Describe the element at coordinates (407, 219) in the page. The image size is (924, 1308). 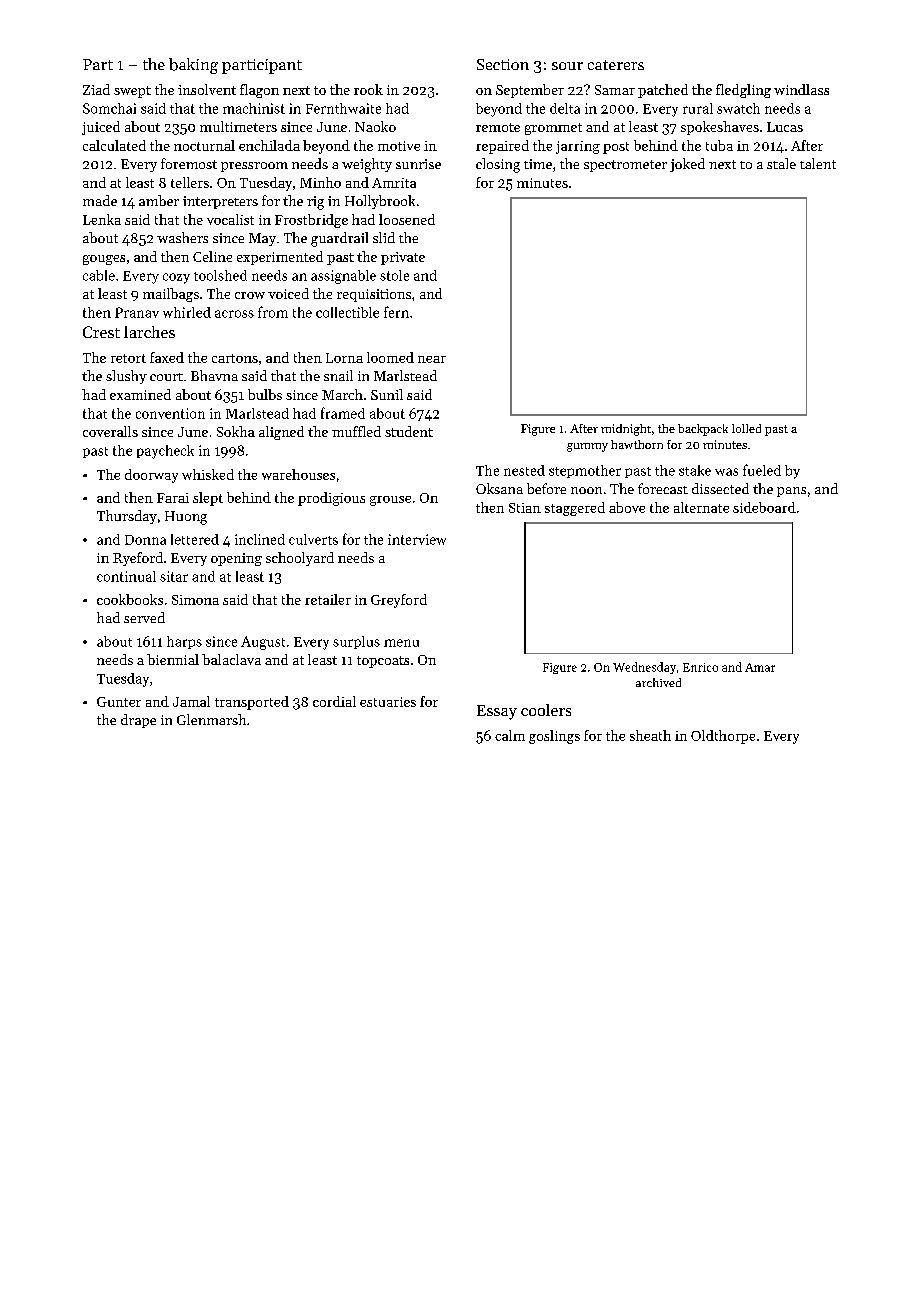
I see `loosened` at that location.
